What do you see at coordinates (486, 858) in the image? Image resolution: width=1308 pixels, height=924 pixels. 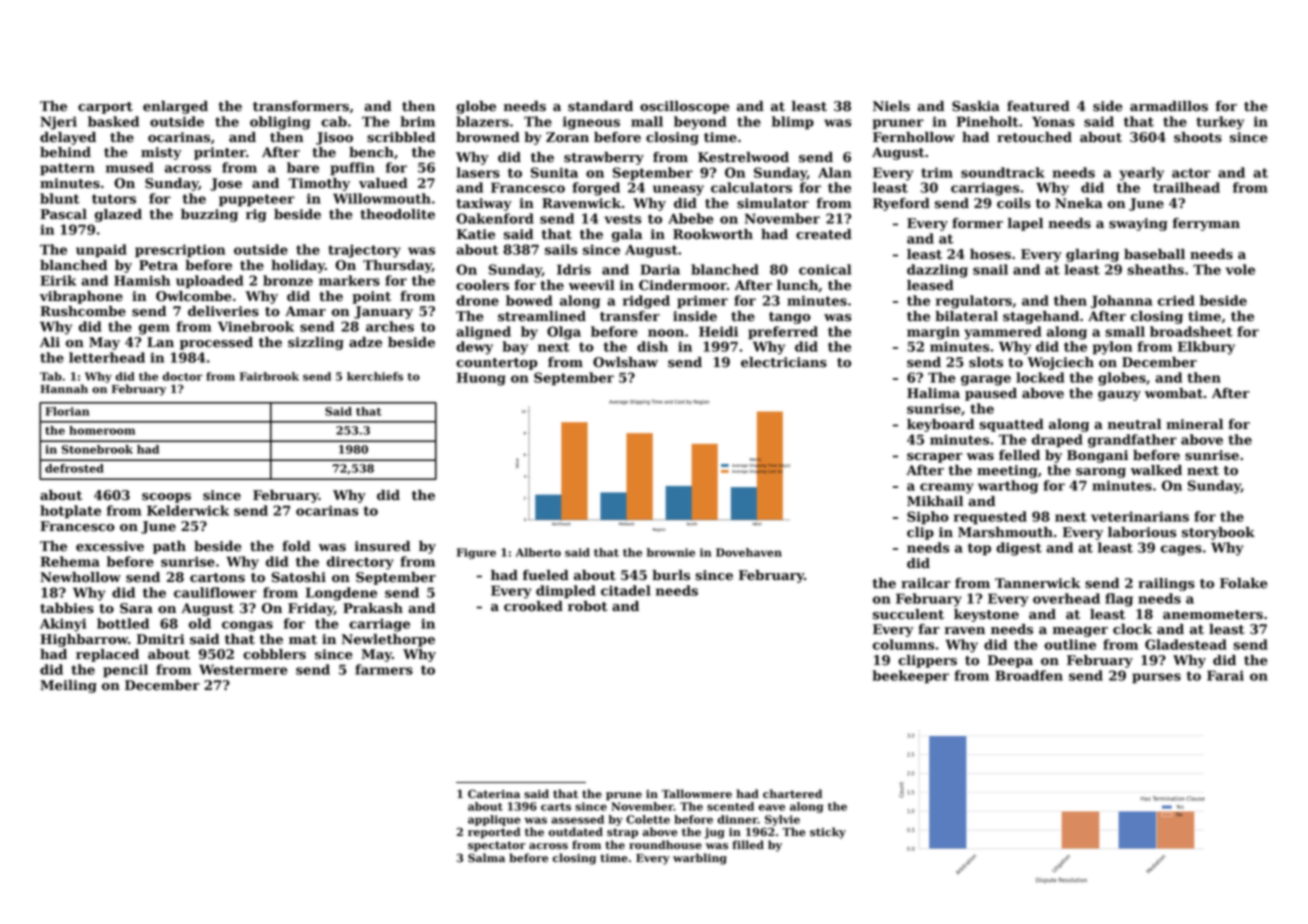 I see `Salma` at bounding box center [486, 858].
